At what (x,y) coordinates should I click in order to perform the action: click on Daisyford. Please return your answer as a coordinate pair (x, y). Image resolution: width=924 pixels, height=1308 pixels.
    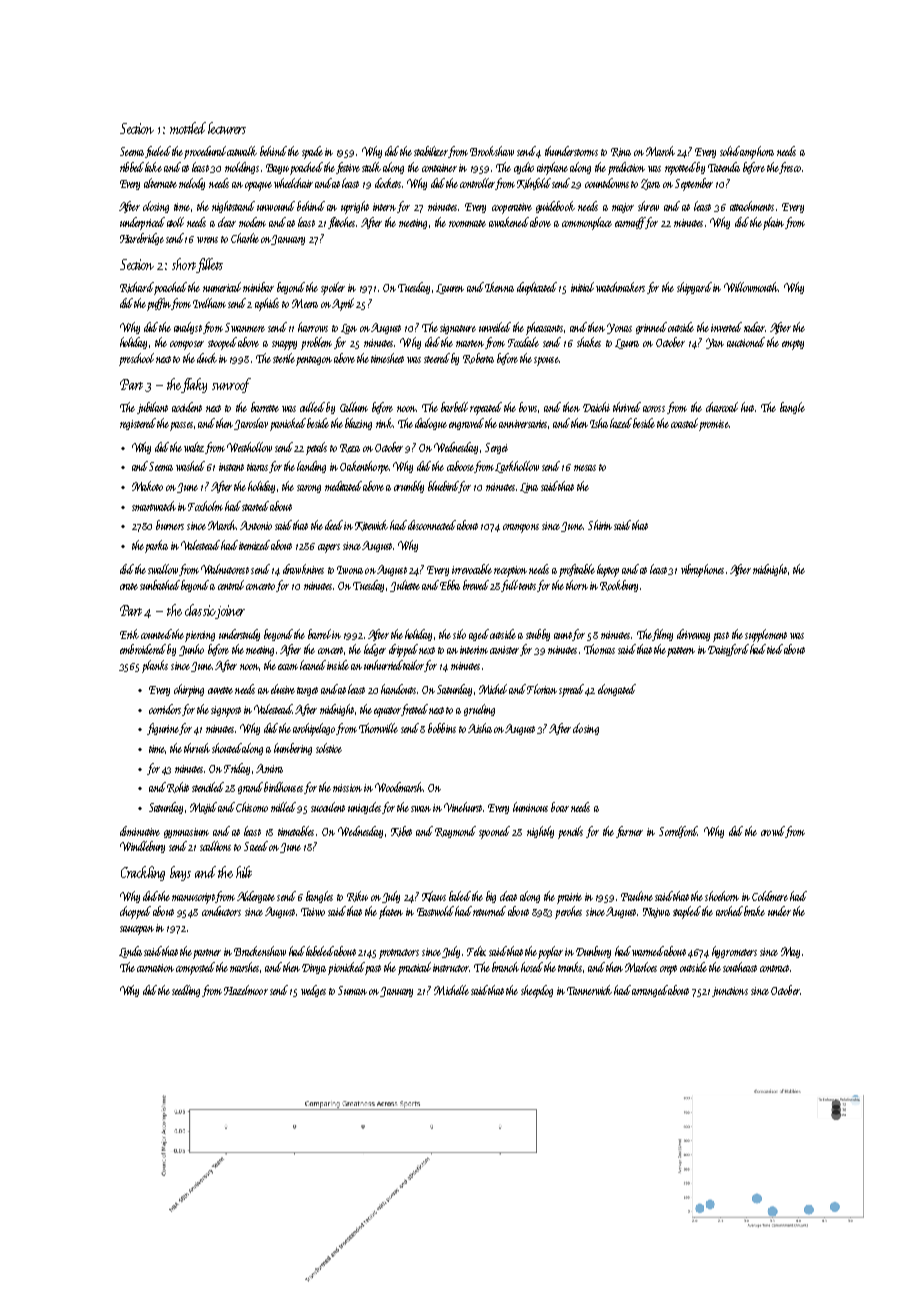
    Looking at the image, I should click on (728, 650).
